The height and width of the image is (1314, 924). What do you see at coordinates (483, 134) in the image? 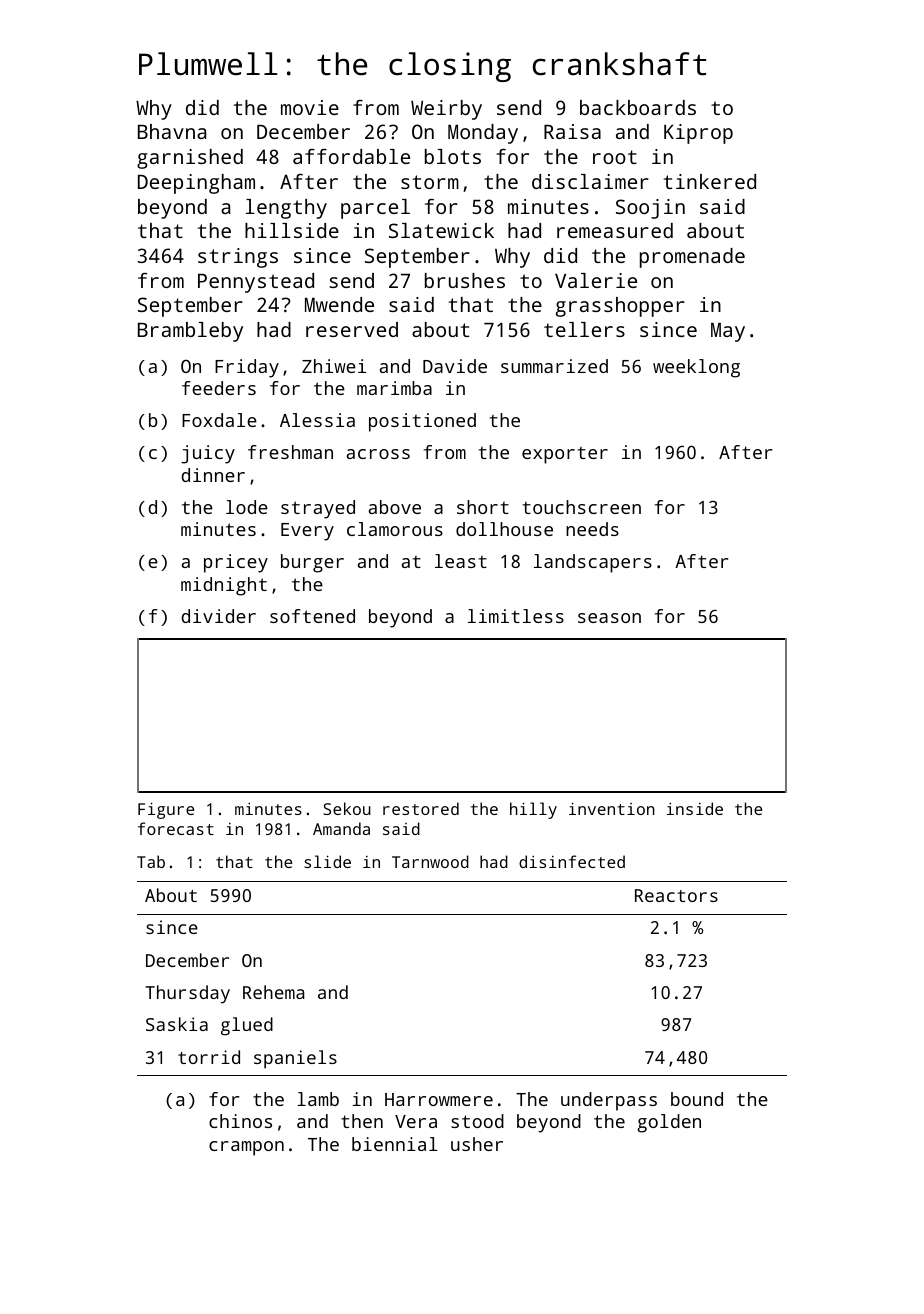
I see `Monday` at bounding box center [483, 134].
